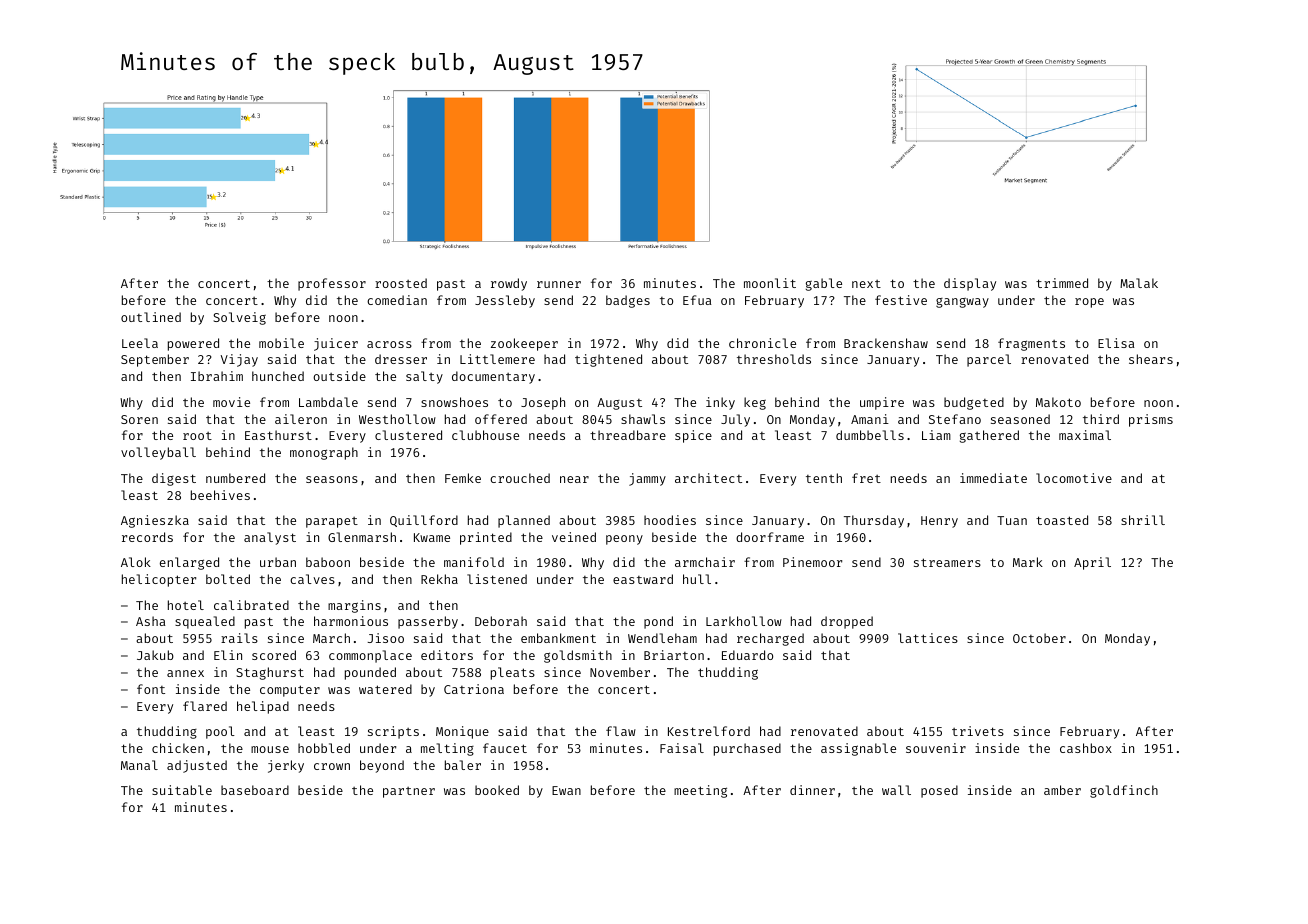  I want to click on Monique, so click(462, 732).
